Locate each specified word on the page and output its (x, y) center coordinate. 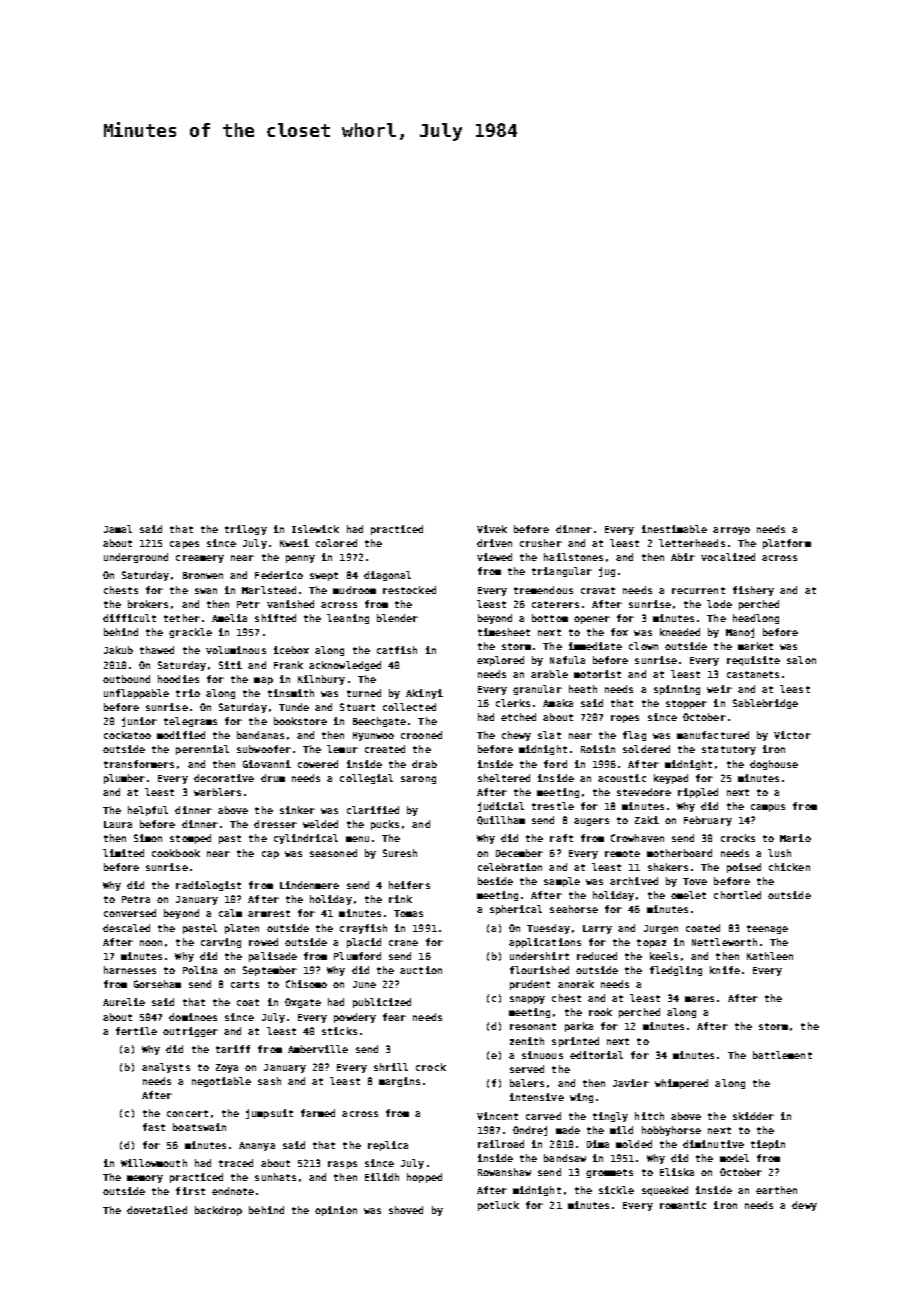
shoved (406, 1210)
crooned (421, 735)
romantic (683, 1205)
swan (206, 591)
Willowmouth (154, 1163)
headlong (756, 619)
